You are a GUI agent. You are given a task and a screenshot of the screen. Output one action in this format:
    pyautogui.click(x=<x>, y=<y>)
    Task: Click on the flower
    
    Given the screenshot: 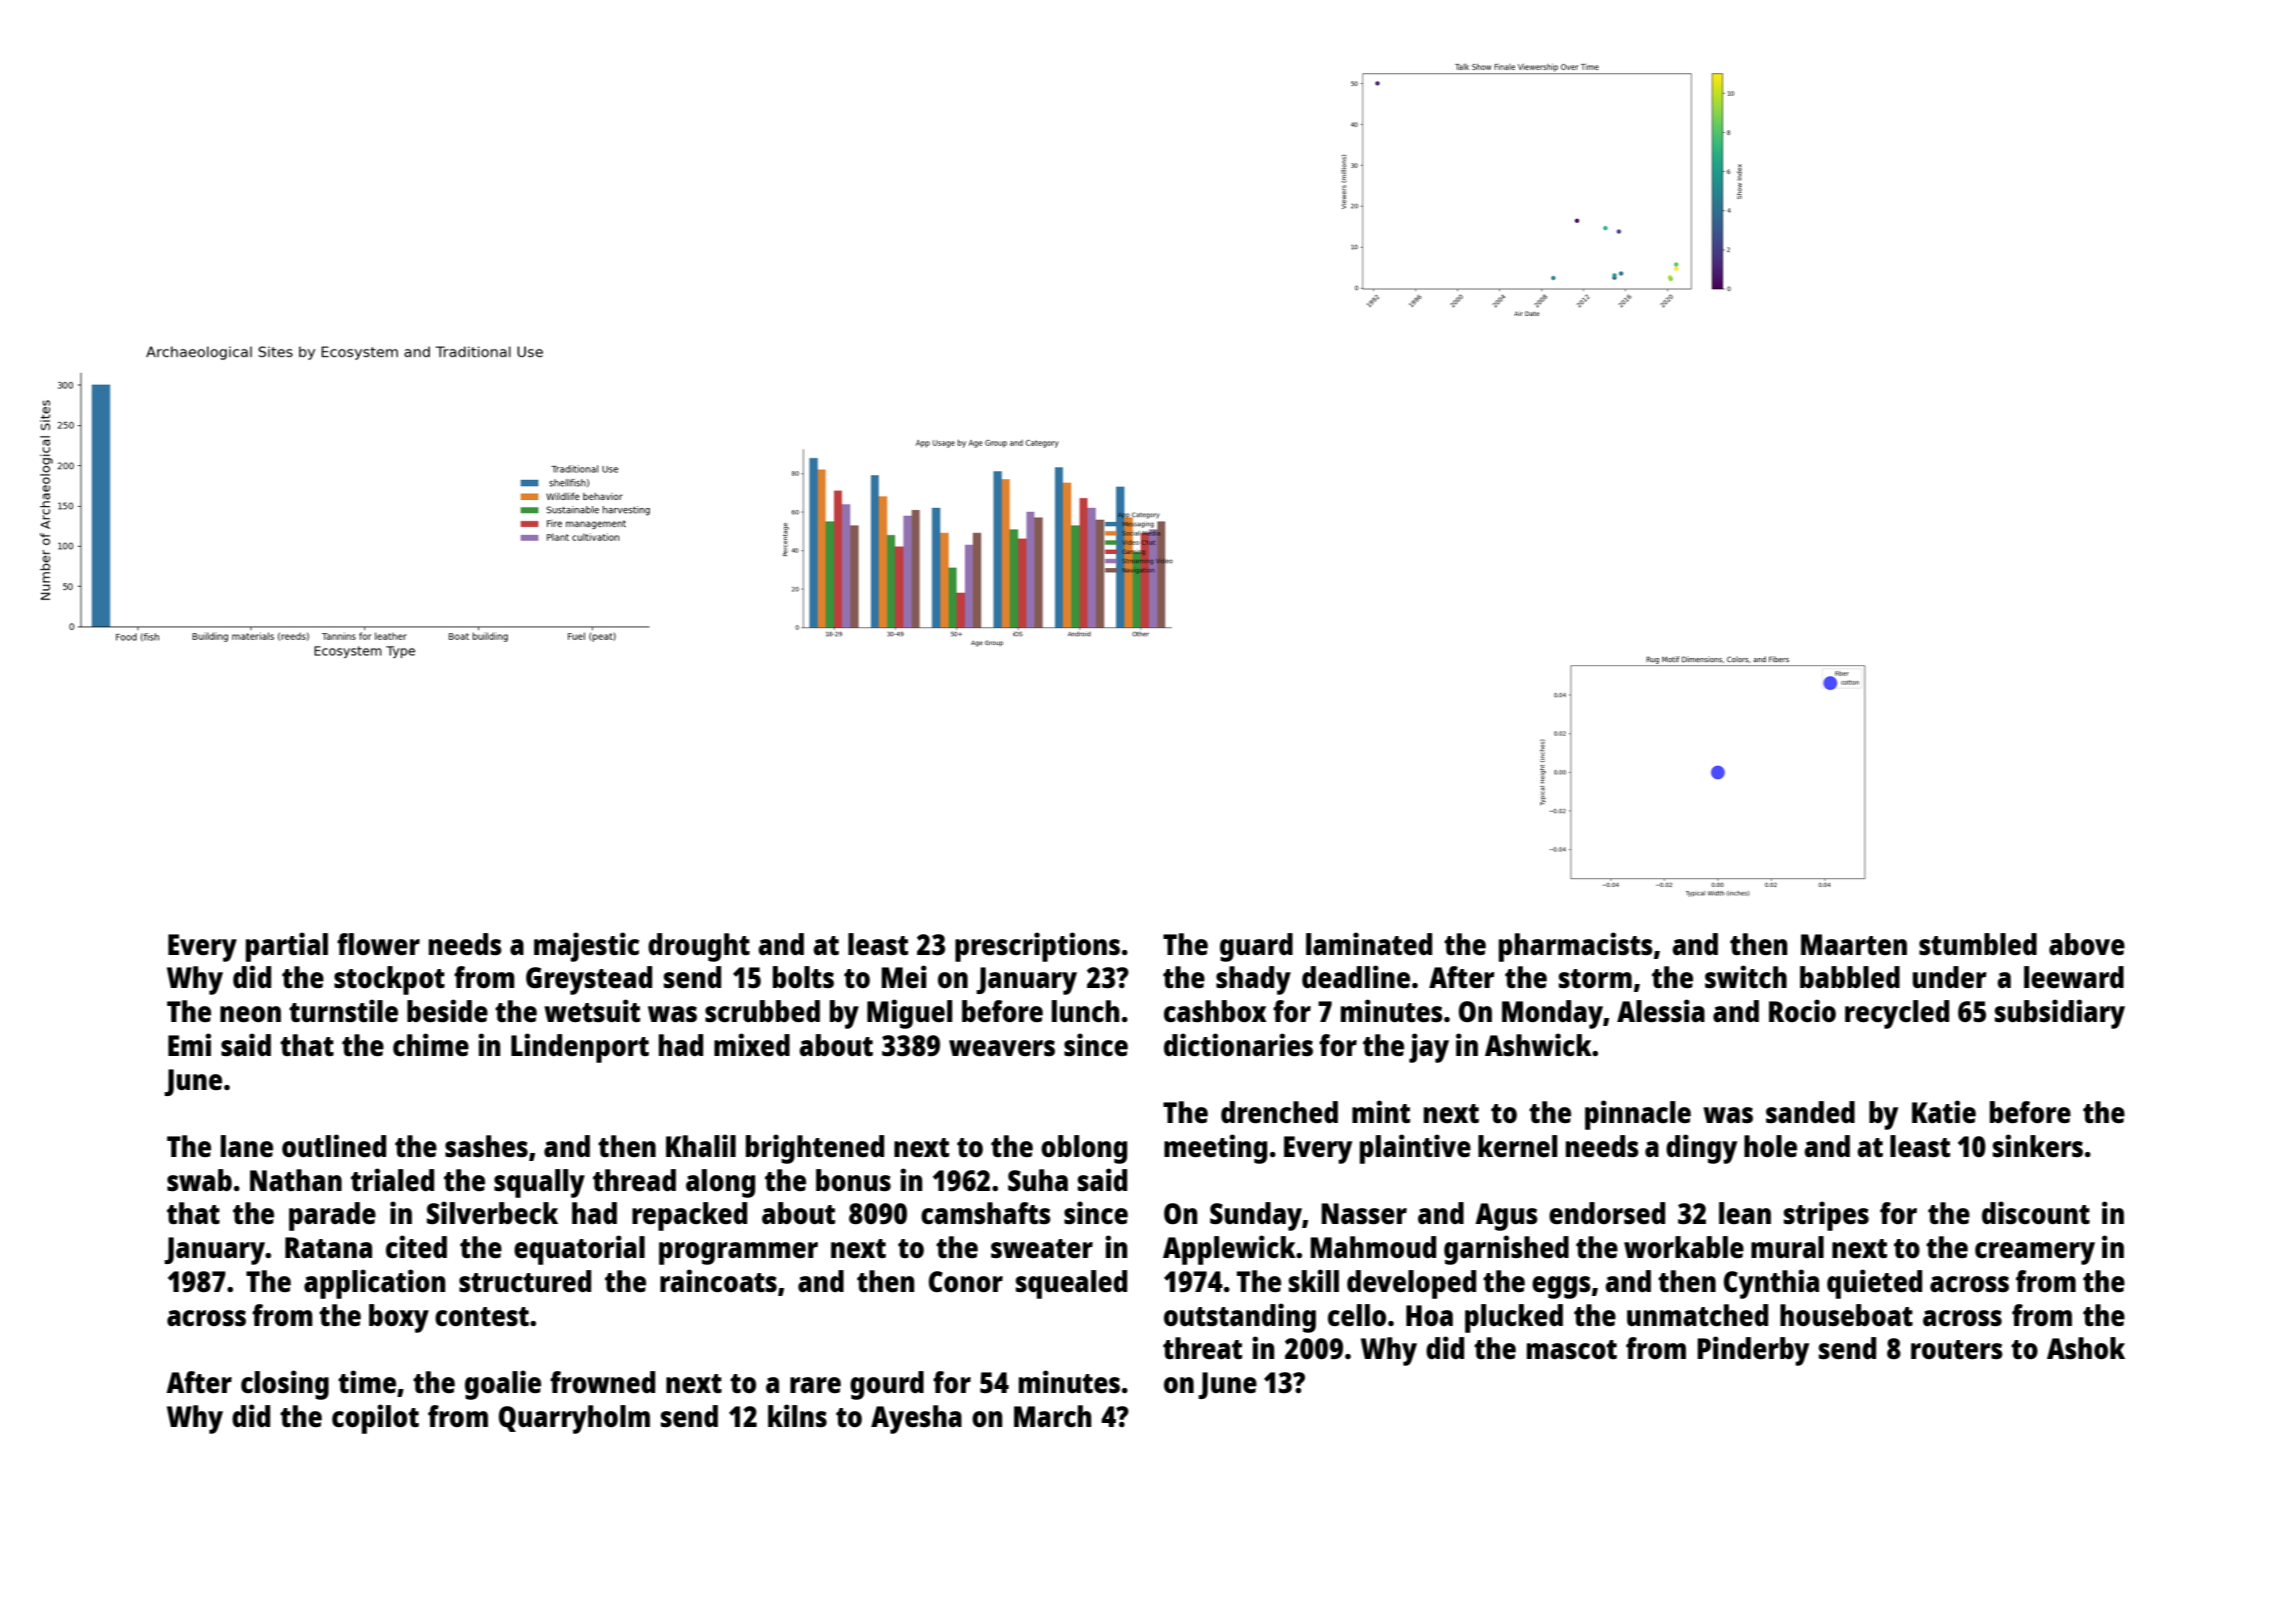 What is the action you would take?
    pyautogui.click(x=378, y=944)
